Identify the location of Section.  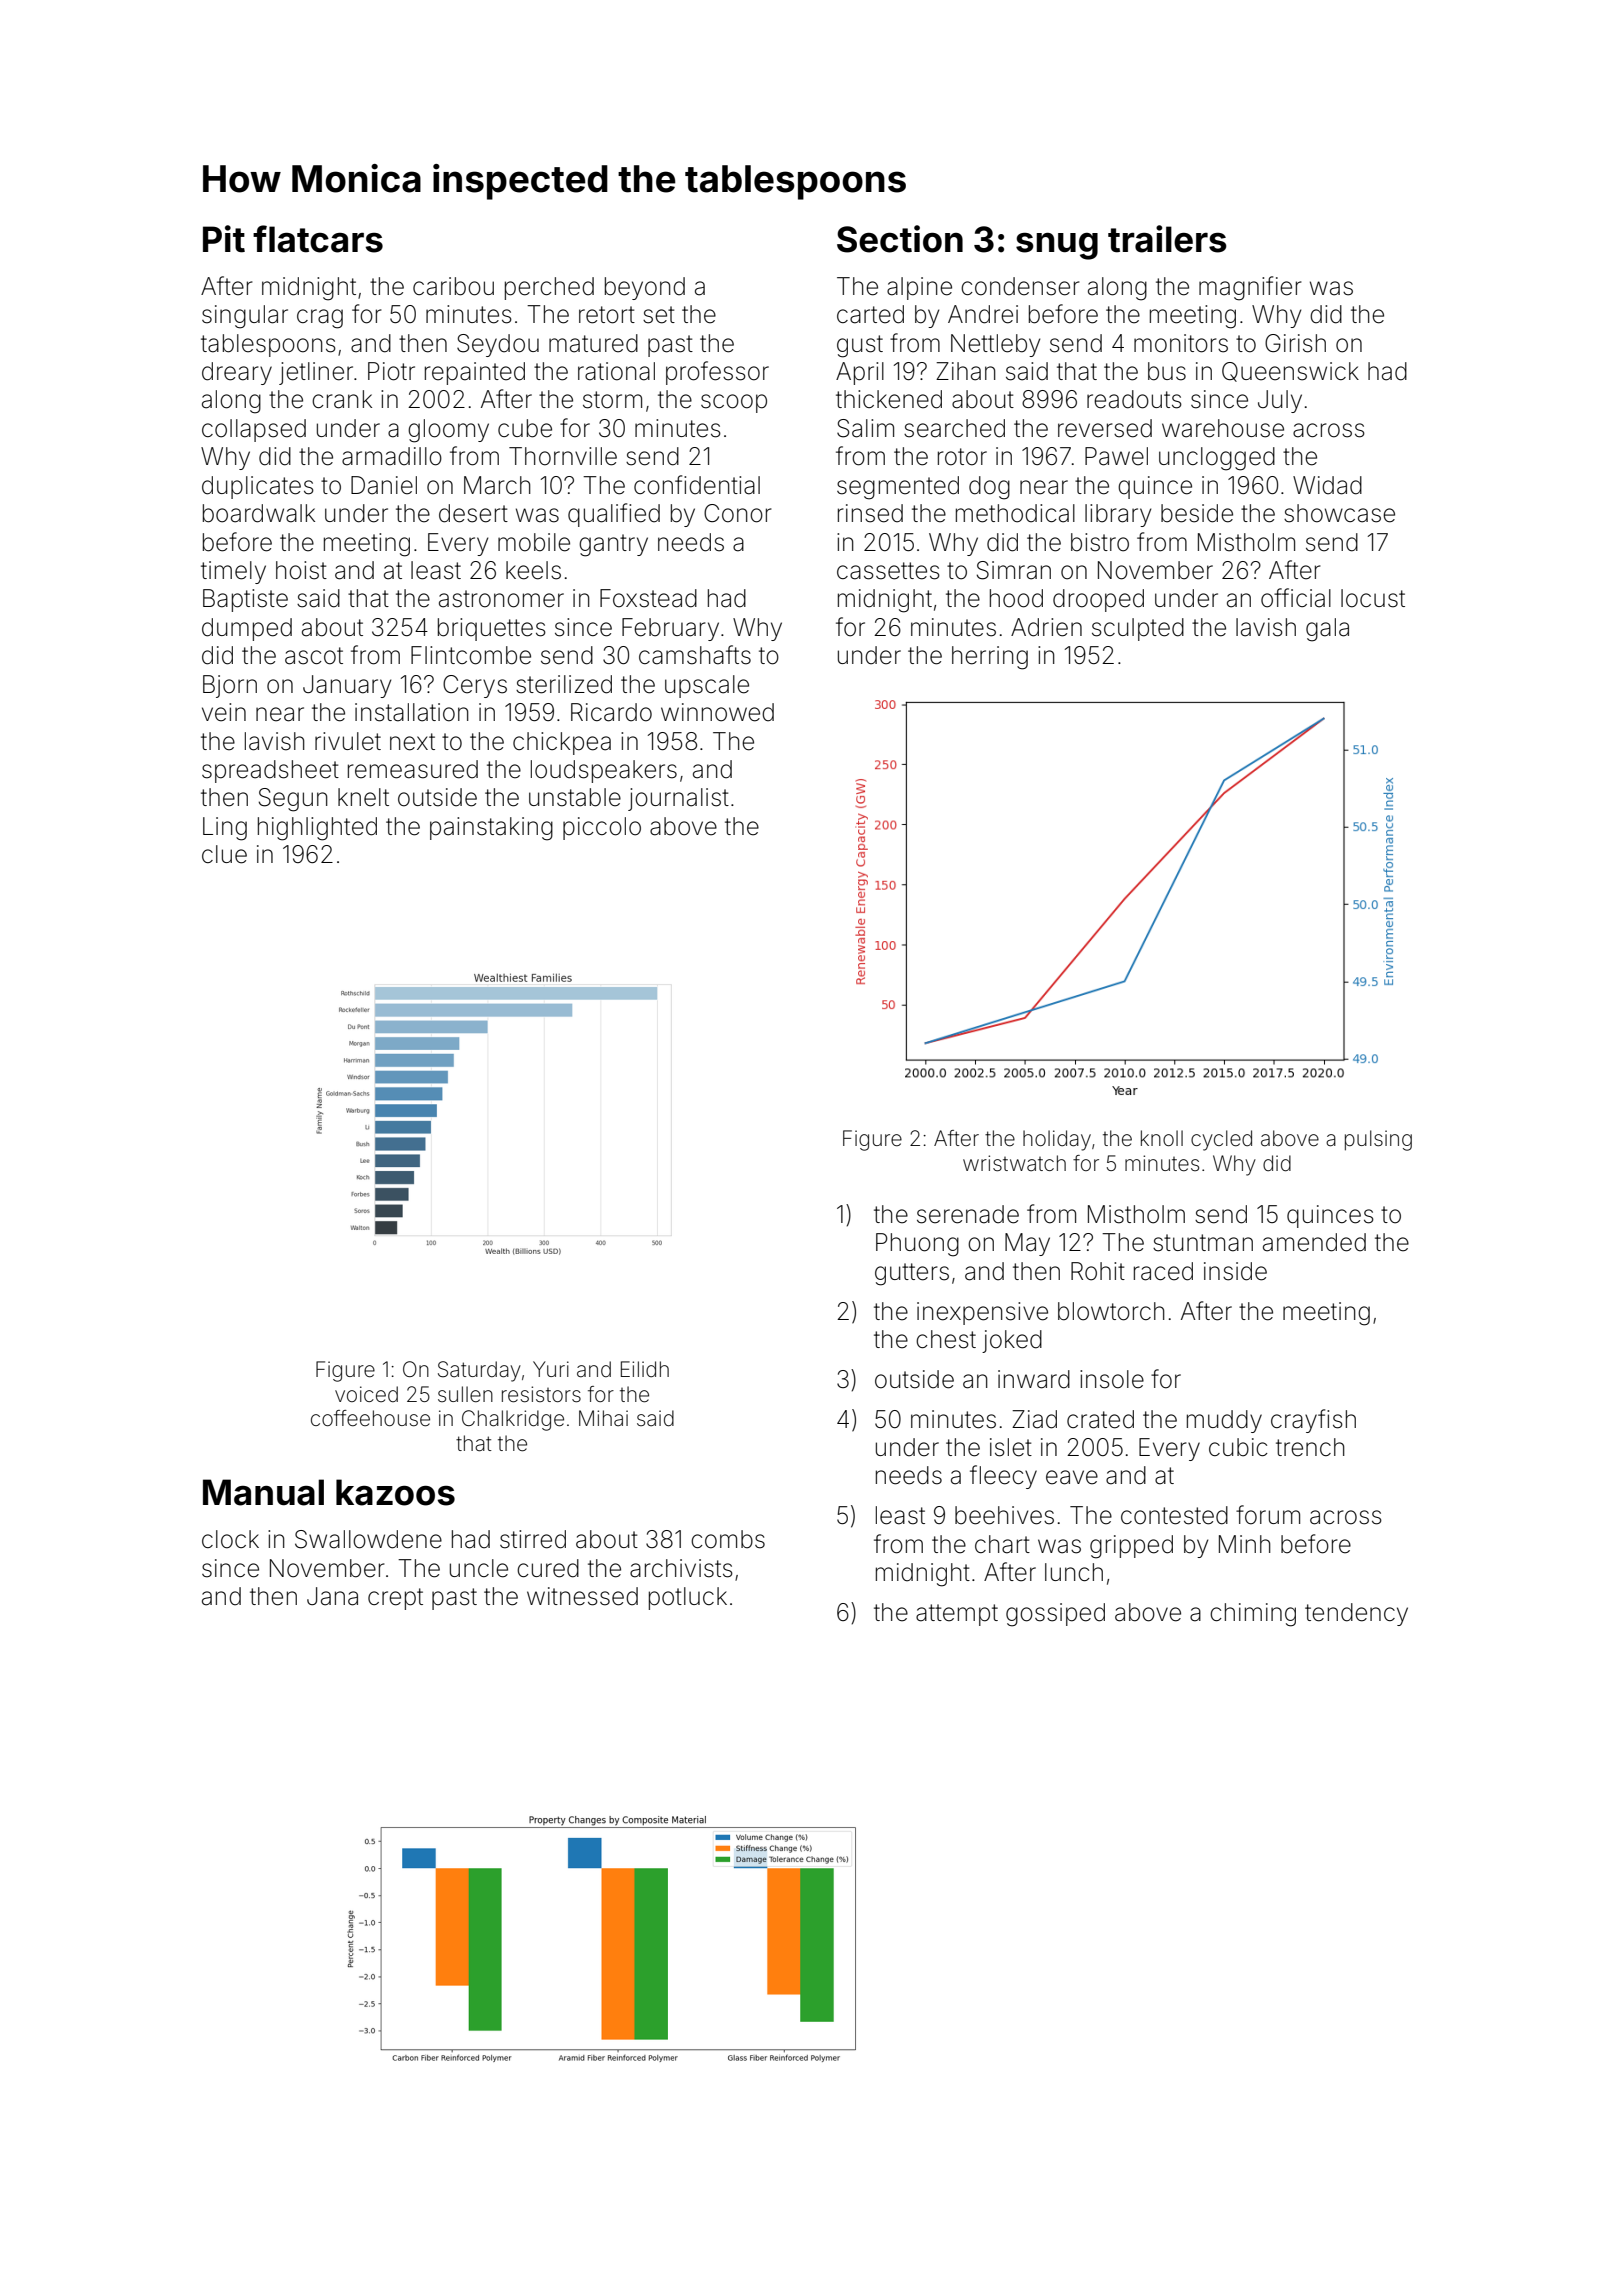
(900, 239).
